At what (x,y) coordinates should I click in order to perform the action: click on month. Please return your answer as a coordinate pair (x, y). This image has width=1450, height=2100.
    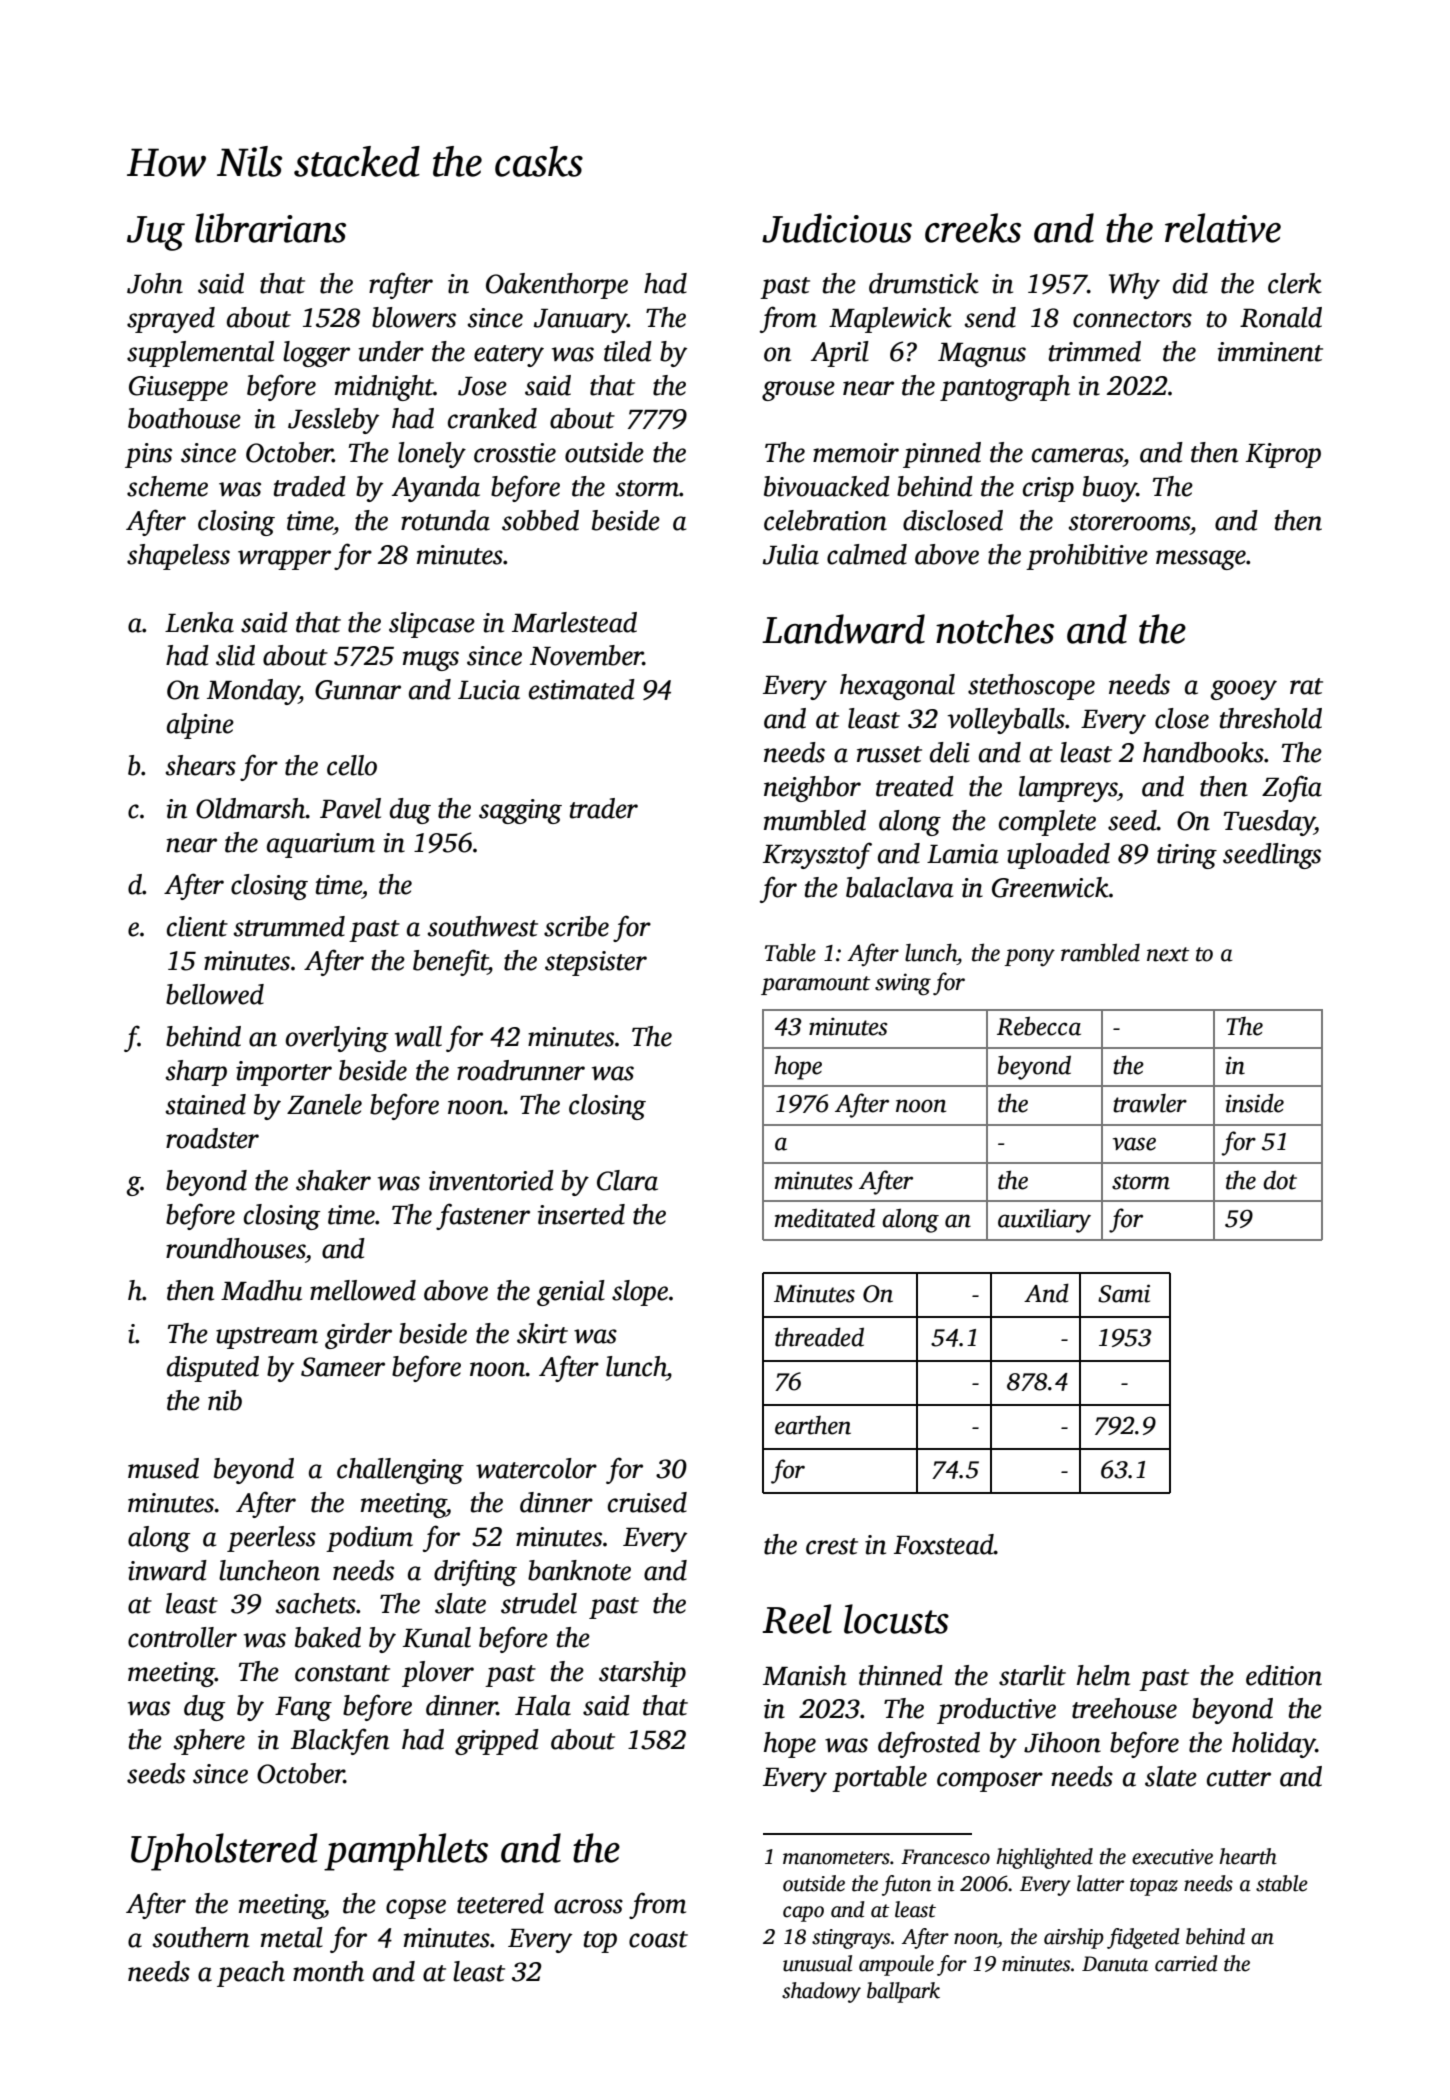
    Looking at the image, I should click on (328, 1971).
